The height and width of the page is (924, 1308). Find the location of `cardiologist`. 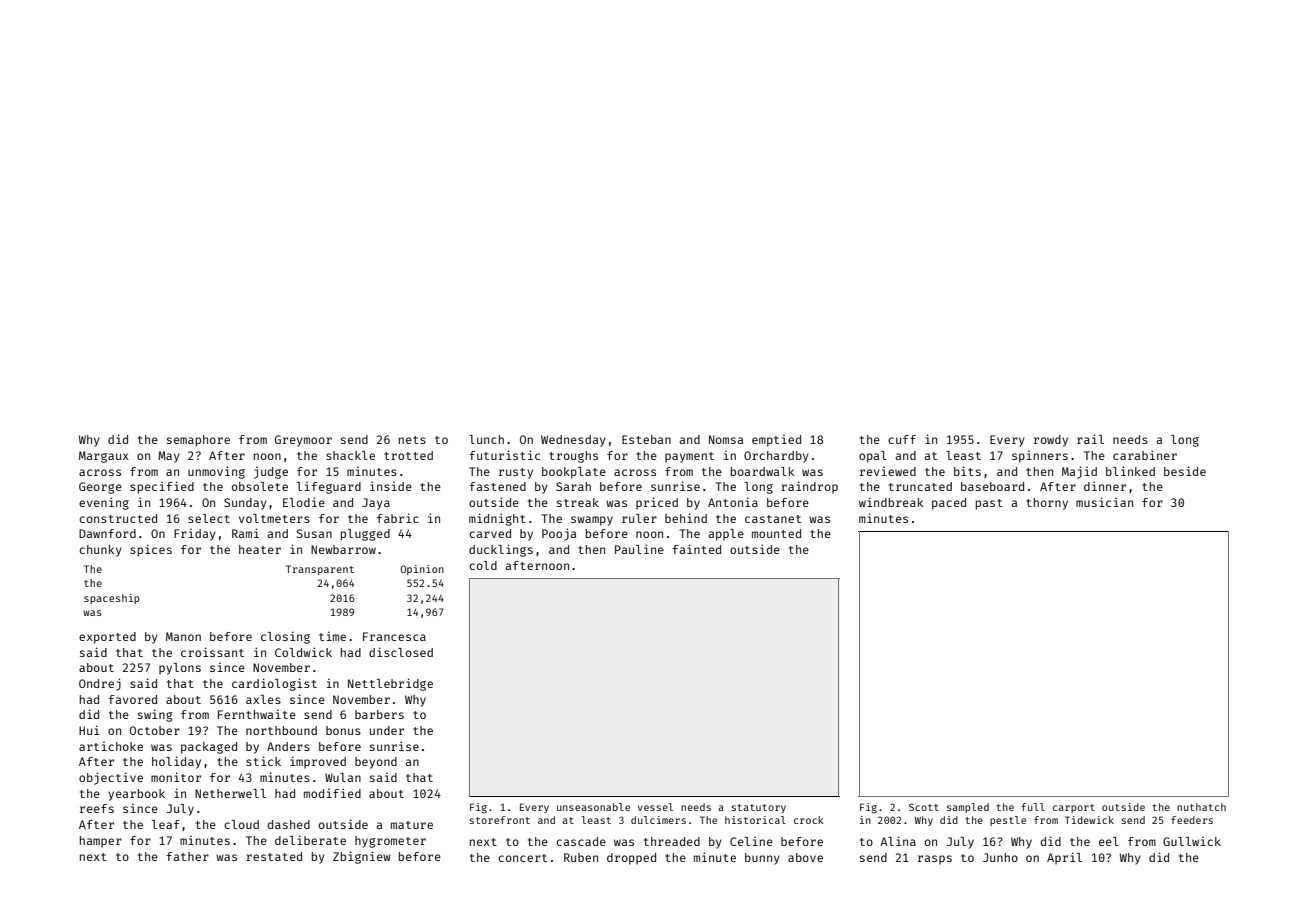

cardiologist is located at coordinates (274, 684).
